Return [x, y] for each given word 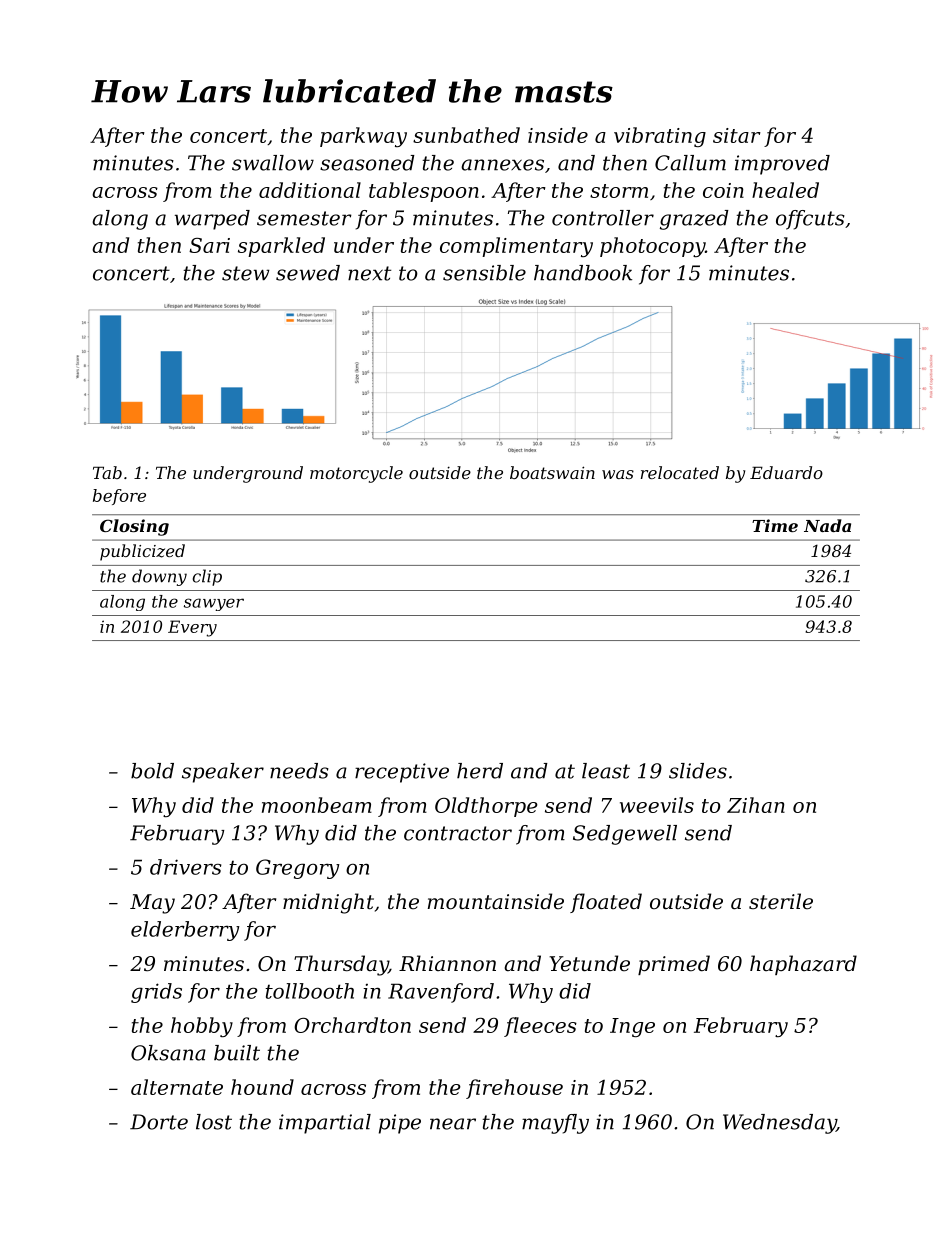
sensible [484, 273]
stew [245, 273]
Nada [827, 525]
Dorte [159, 1122]
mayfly [555, 1124]
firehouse [514, 1089]
